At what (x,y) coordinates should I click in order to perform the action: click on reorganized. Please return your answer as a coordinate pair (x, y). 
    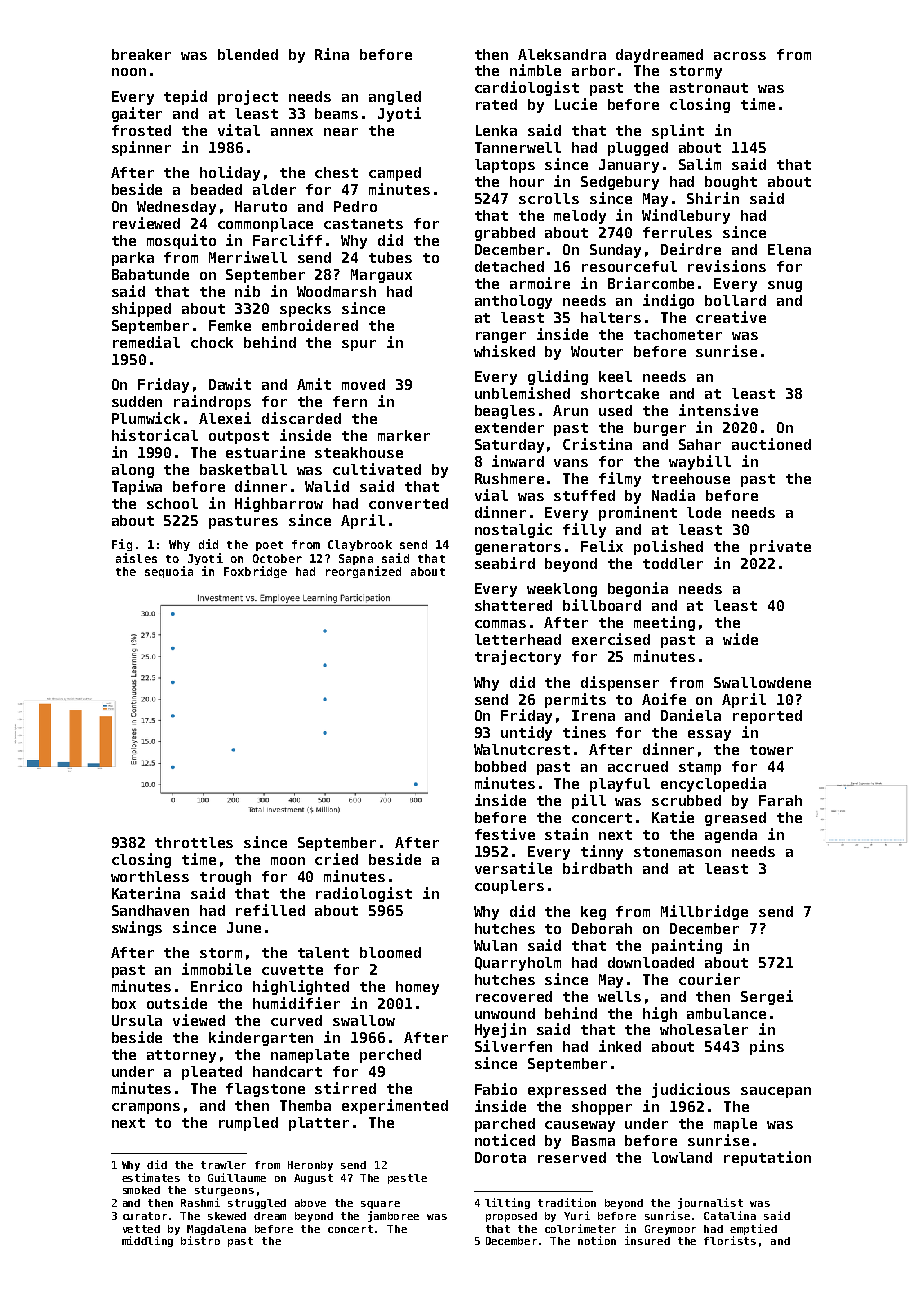
    Looking at the image, I should click on (363, 572).
